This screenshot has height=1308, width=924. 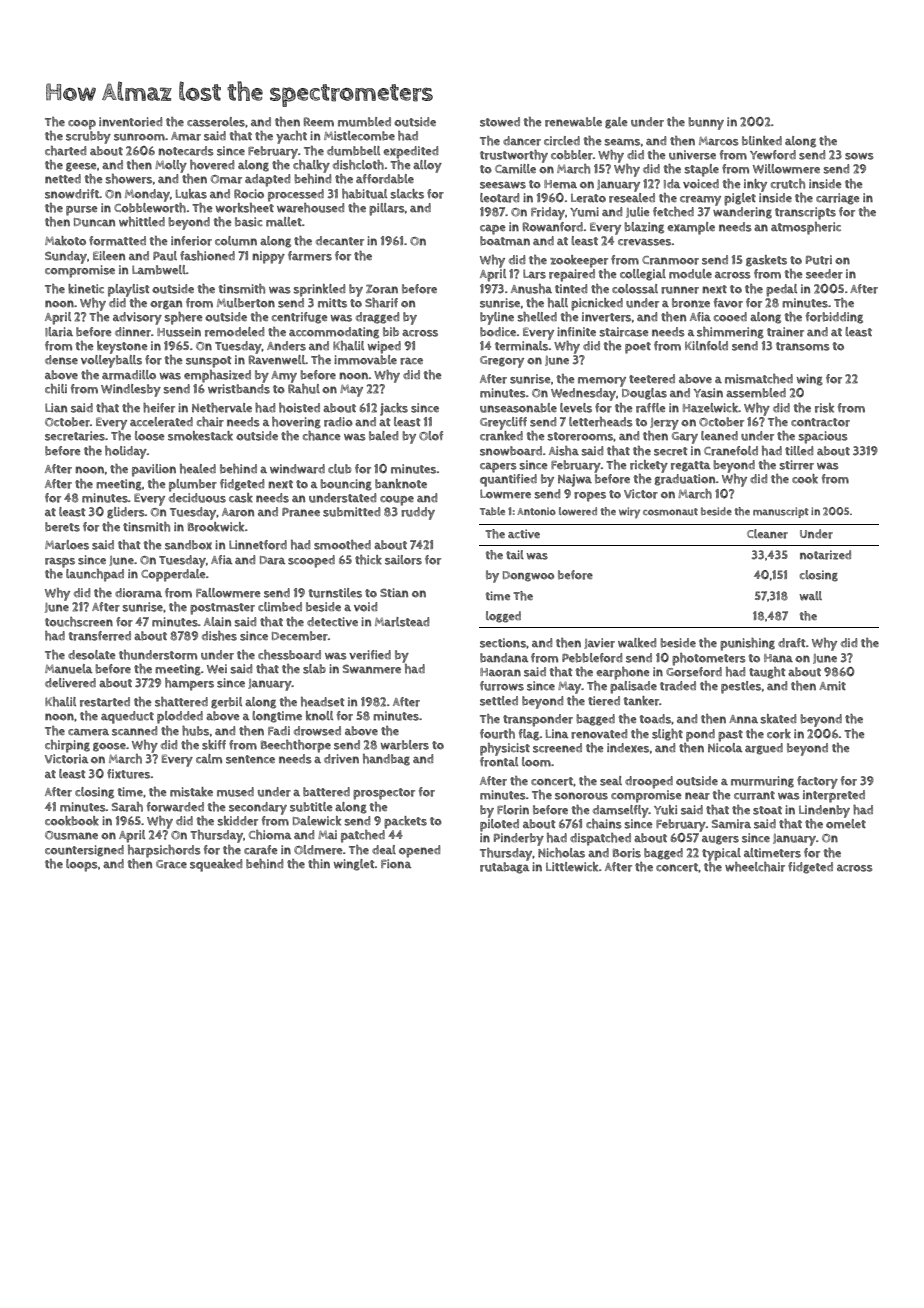 What do you see at coordinates (82, 865) in the screenshot?
I see `loops` at bounding box center [82, 865].
